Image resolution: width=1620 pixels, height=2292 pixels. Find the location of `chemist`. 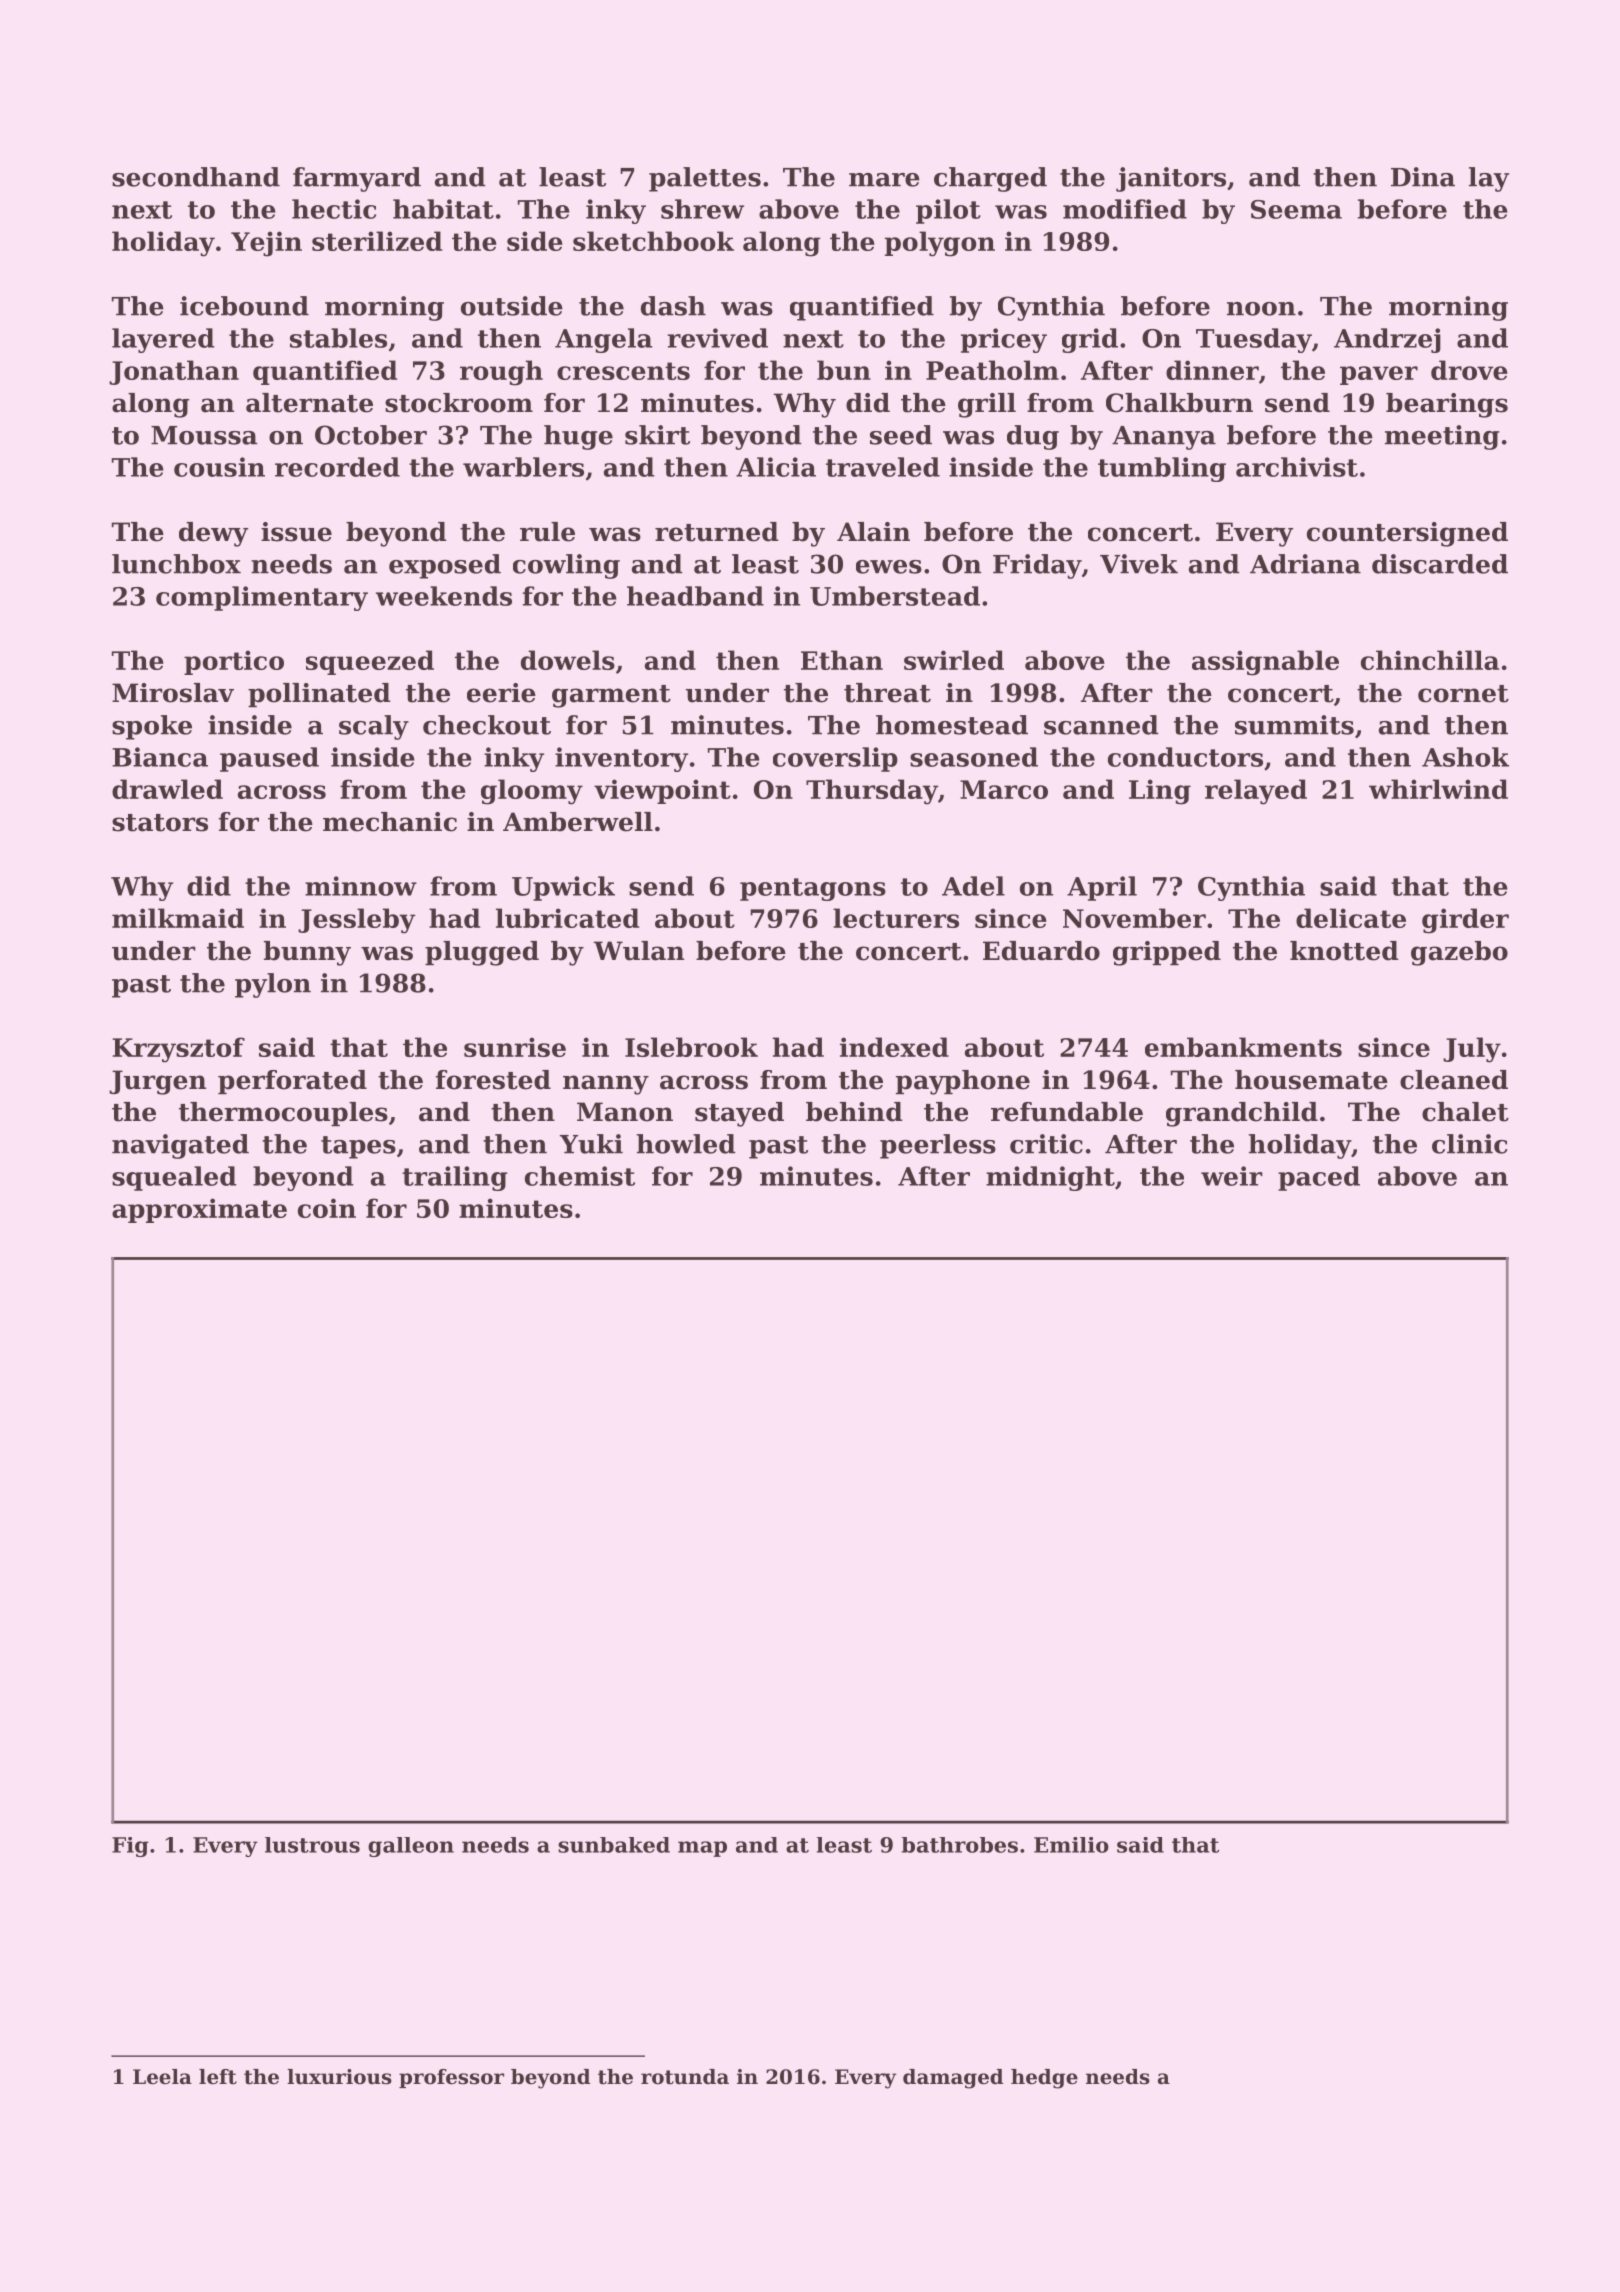

chemist is located at coordinates (580, 1176).
